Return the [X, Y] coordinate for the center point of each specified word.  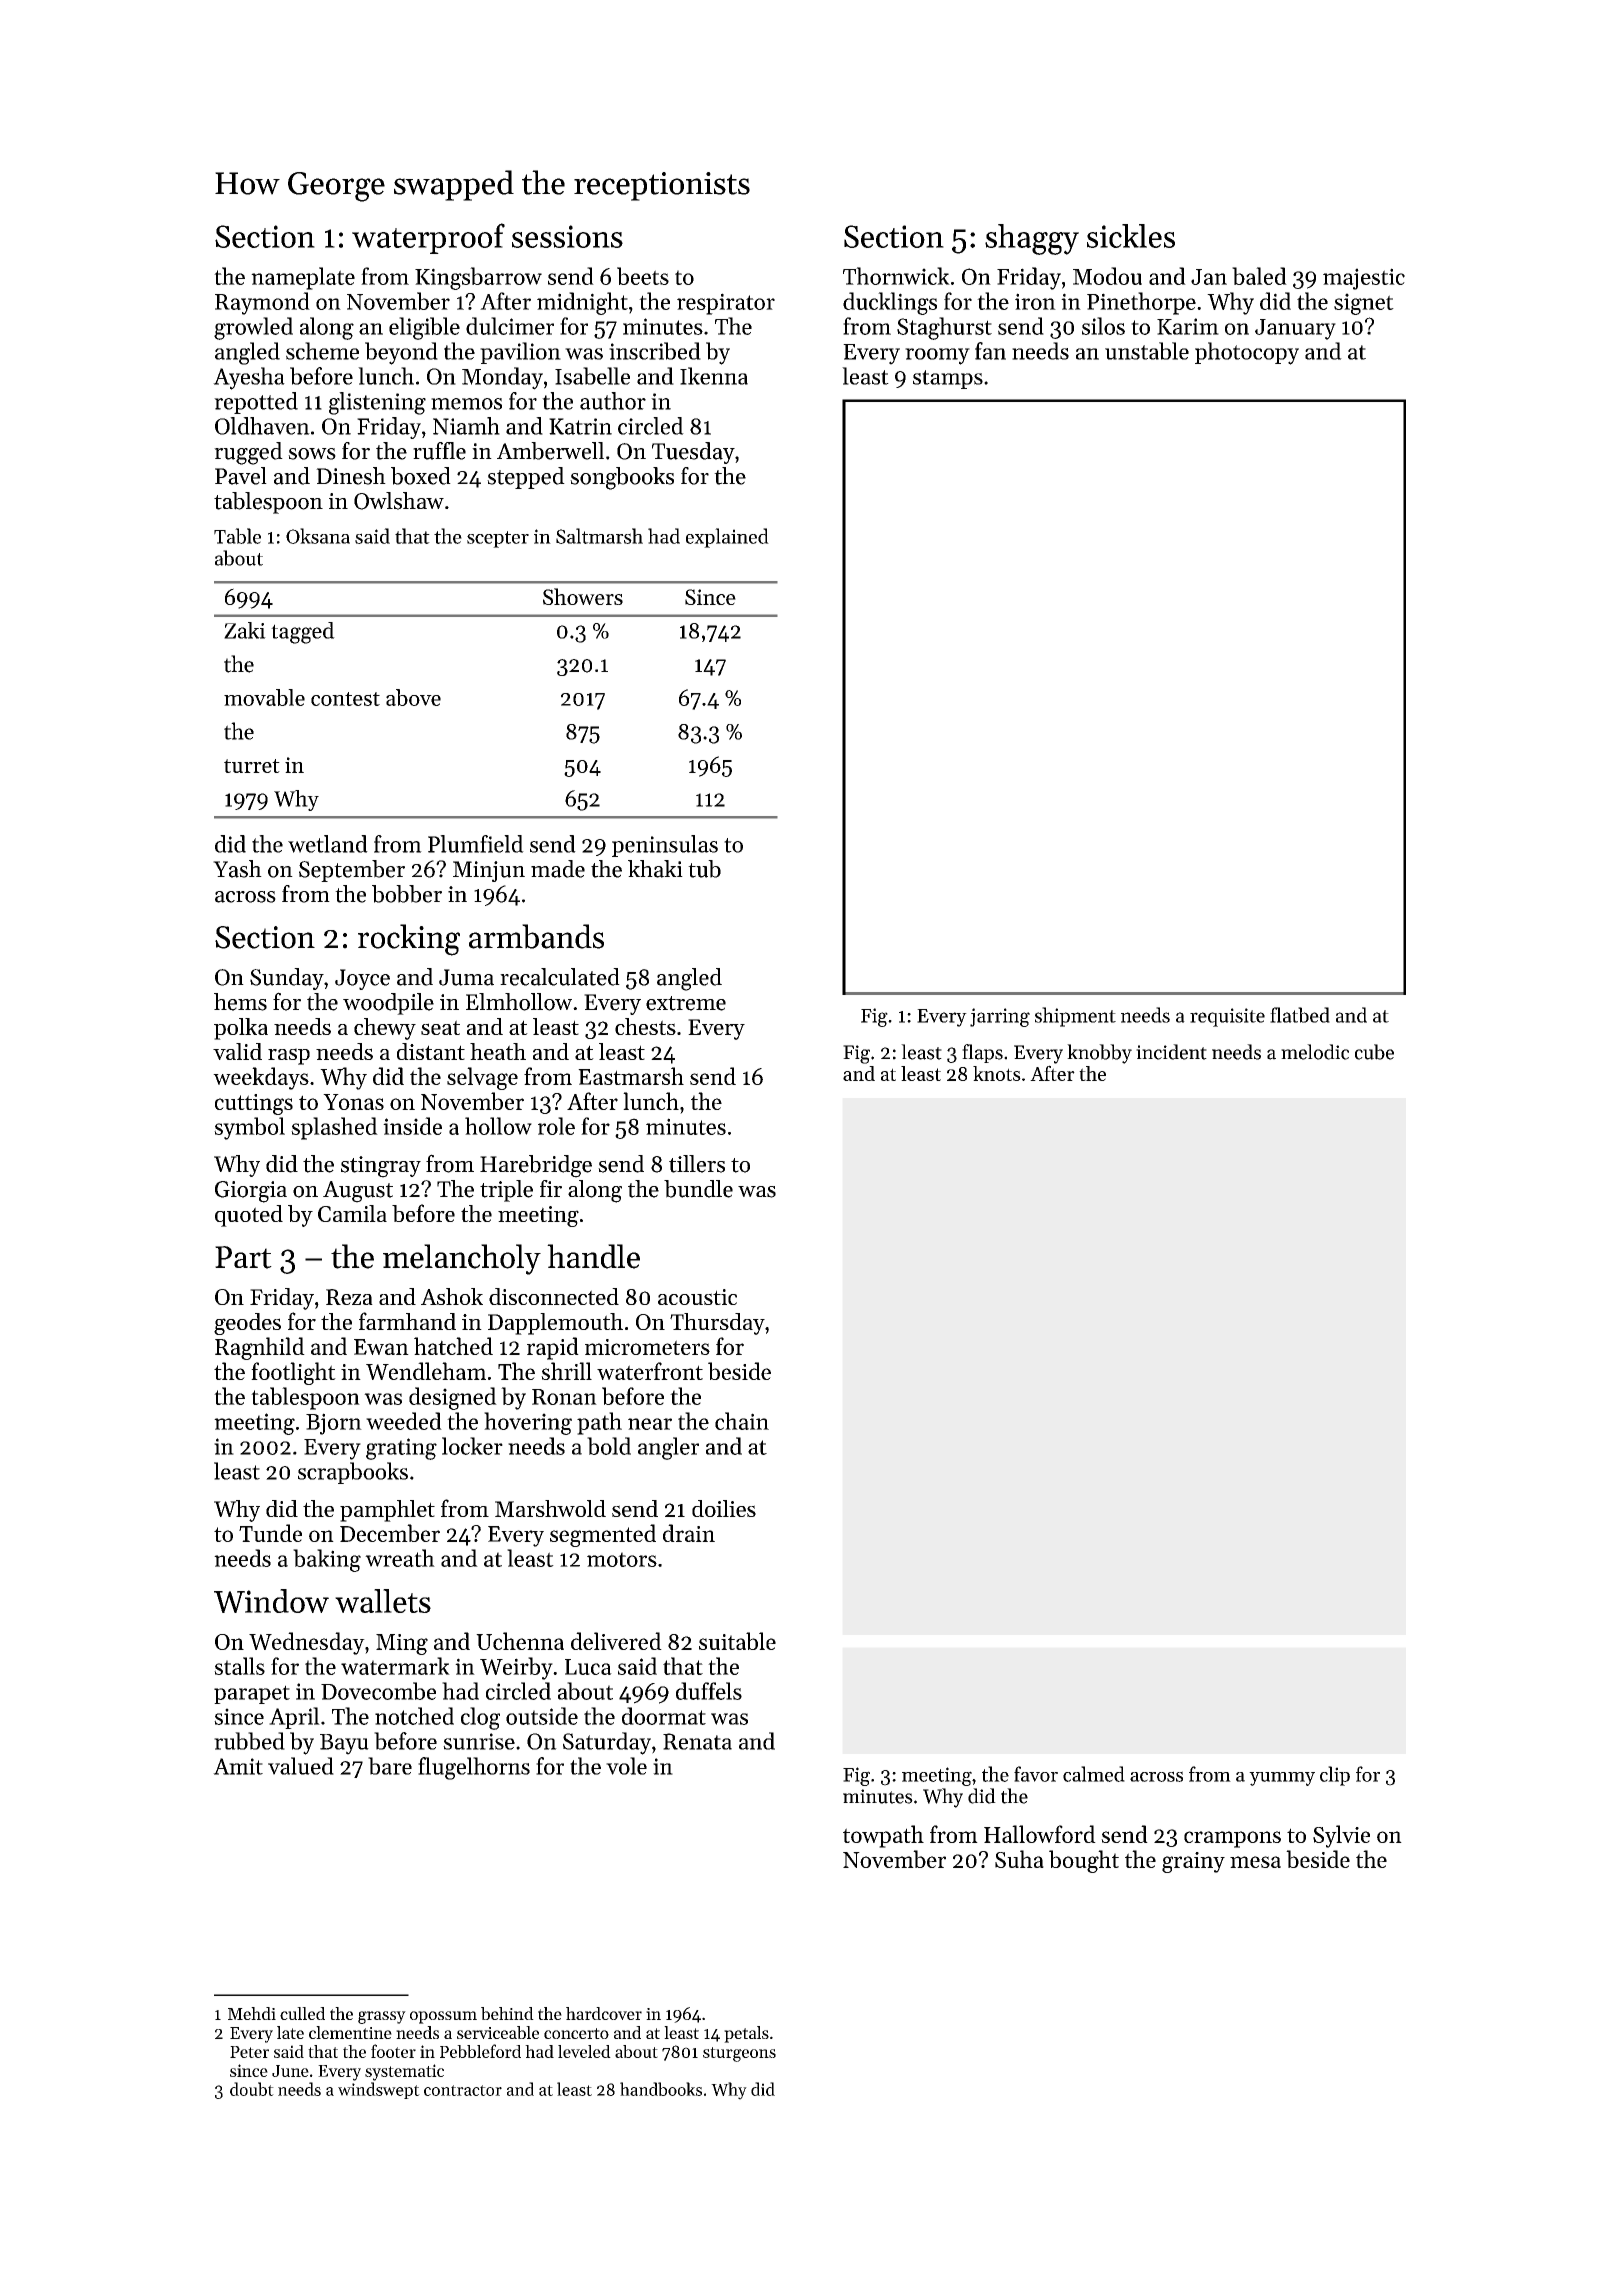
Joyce [362, 979]
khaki [655, 869]
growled [253, 328]
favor [1036, 1774]
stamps [948, 379]
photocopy [1247, 353]
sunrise [479, 1741]
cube [1374, 1052]
